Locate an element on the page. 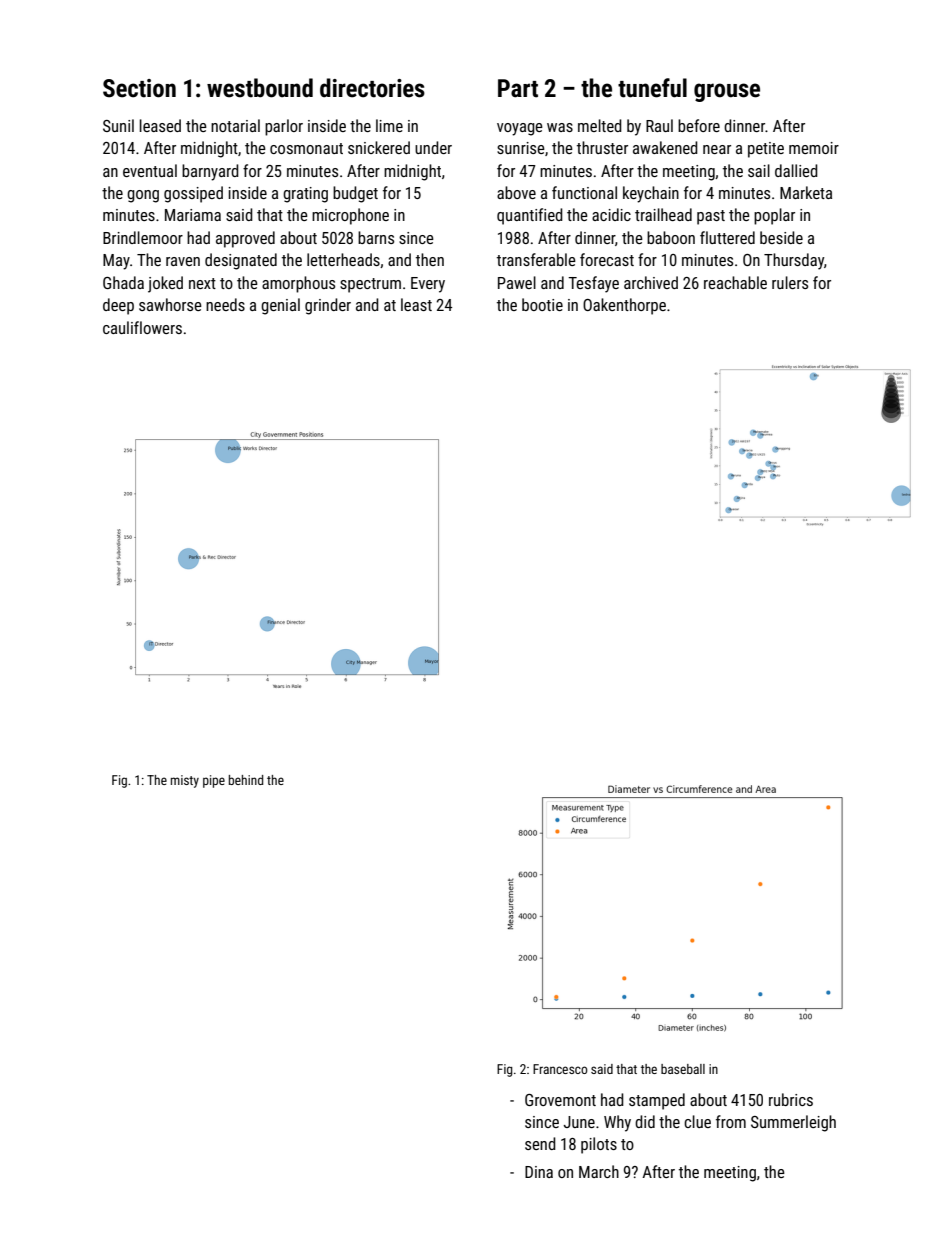 Image resolution: width=952 pixels, height=1233 pixels. Francesco is located at coordinates (560, 1069).
